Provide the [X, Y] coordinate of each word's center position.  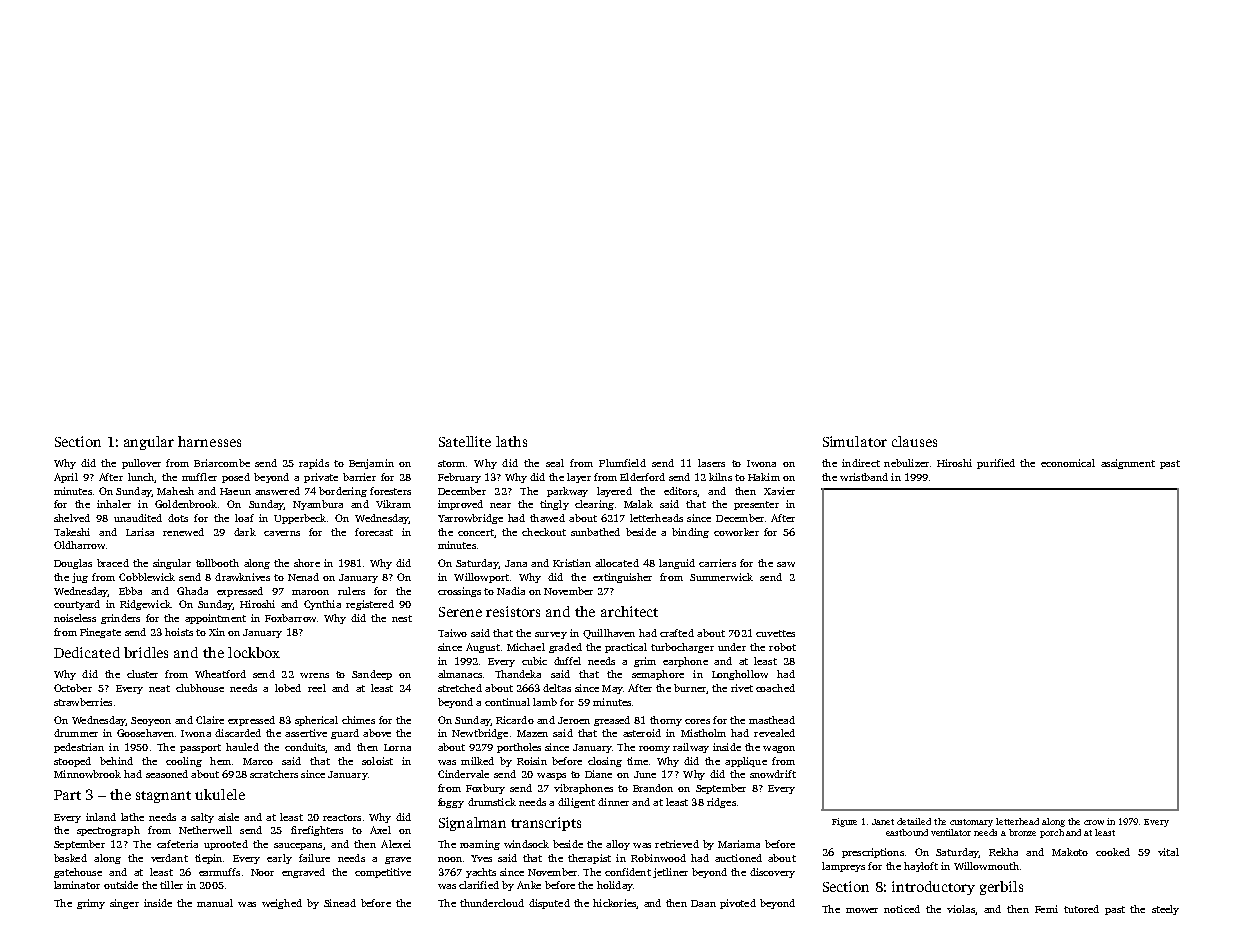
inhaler [114, 504]
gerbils [1001, 888]
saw [786, 564]
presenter [756, 505]
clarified [479, 885]
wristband [864, 477]
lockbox [254, 652]
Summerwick [721, 577]
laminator [77, 885]
